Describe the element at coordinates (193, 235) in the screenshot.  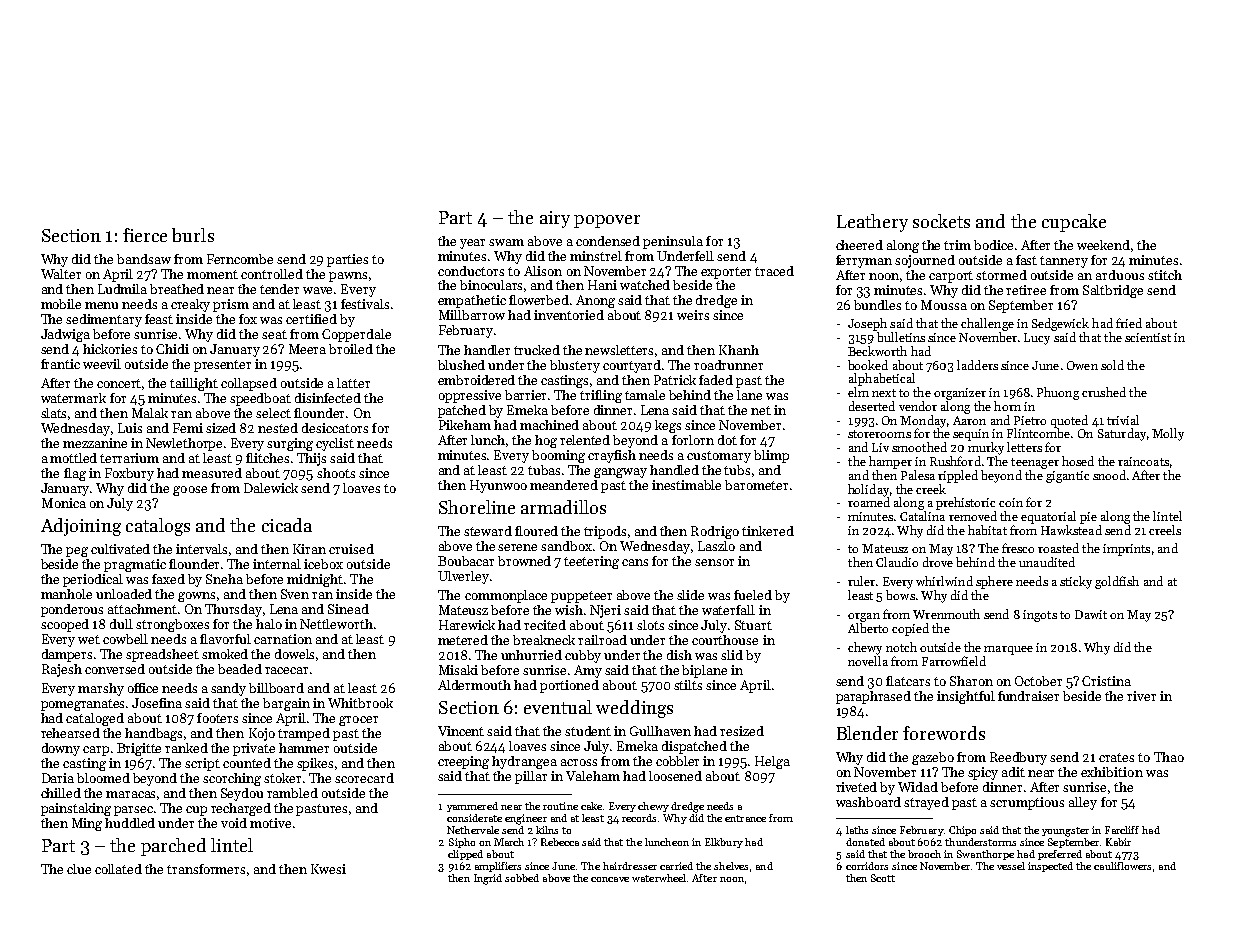
I see `burls` at that location.
